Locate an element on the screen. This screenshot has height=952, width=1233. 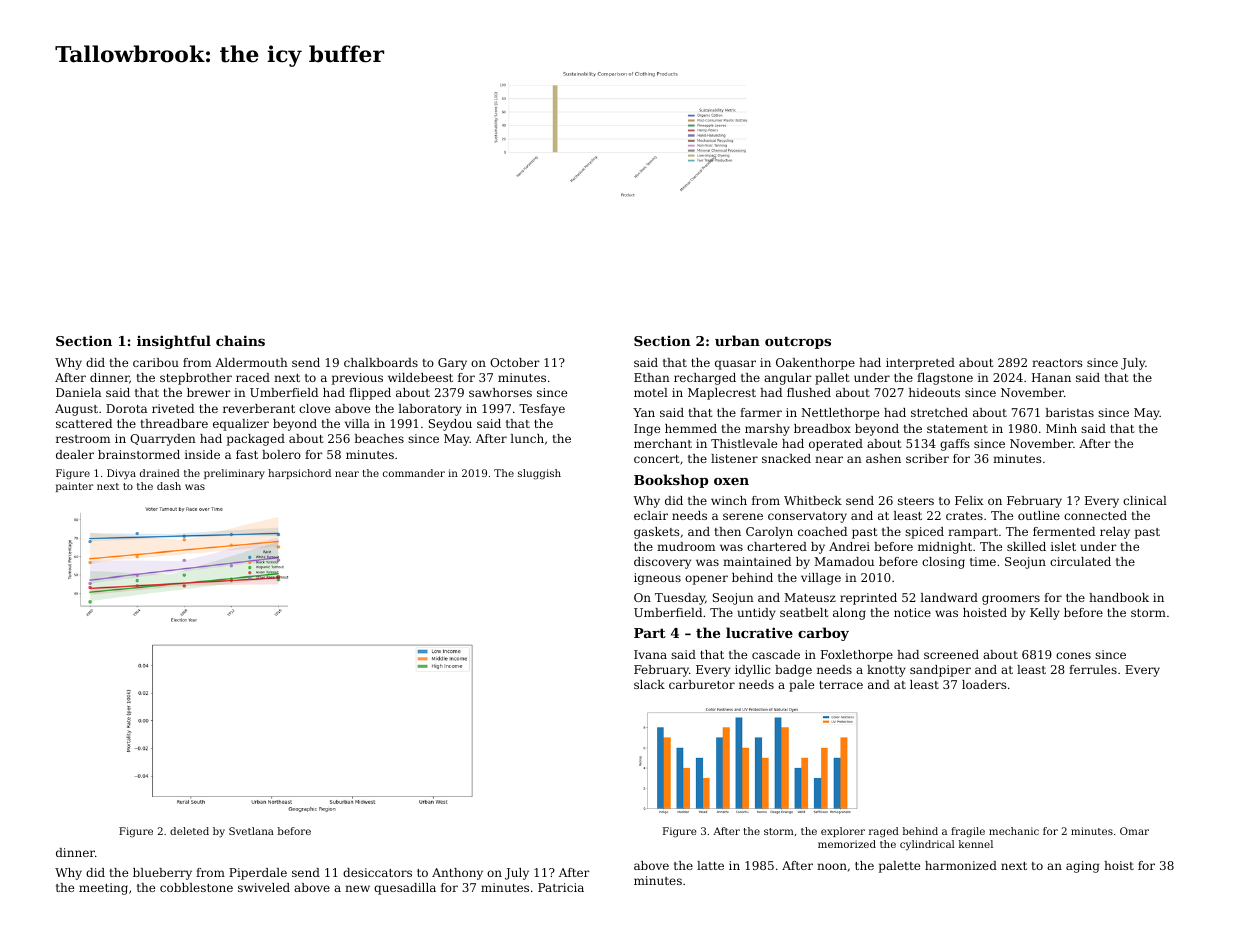
Ivana is located at coordinates (650, 654).
